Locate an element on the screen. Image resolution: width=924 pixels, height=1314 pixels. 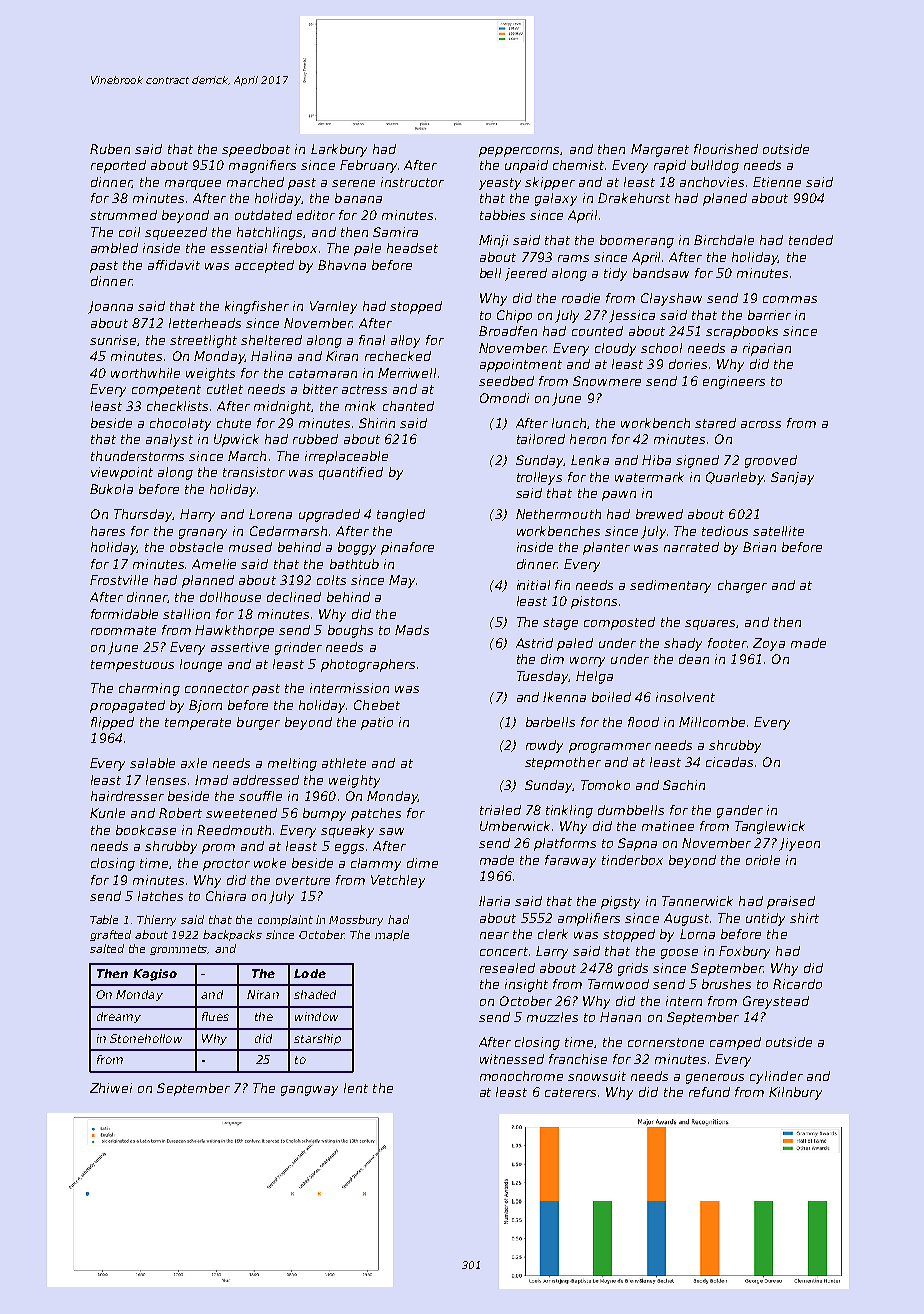
gangway is located at coordinates (309, 1091).
